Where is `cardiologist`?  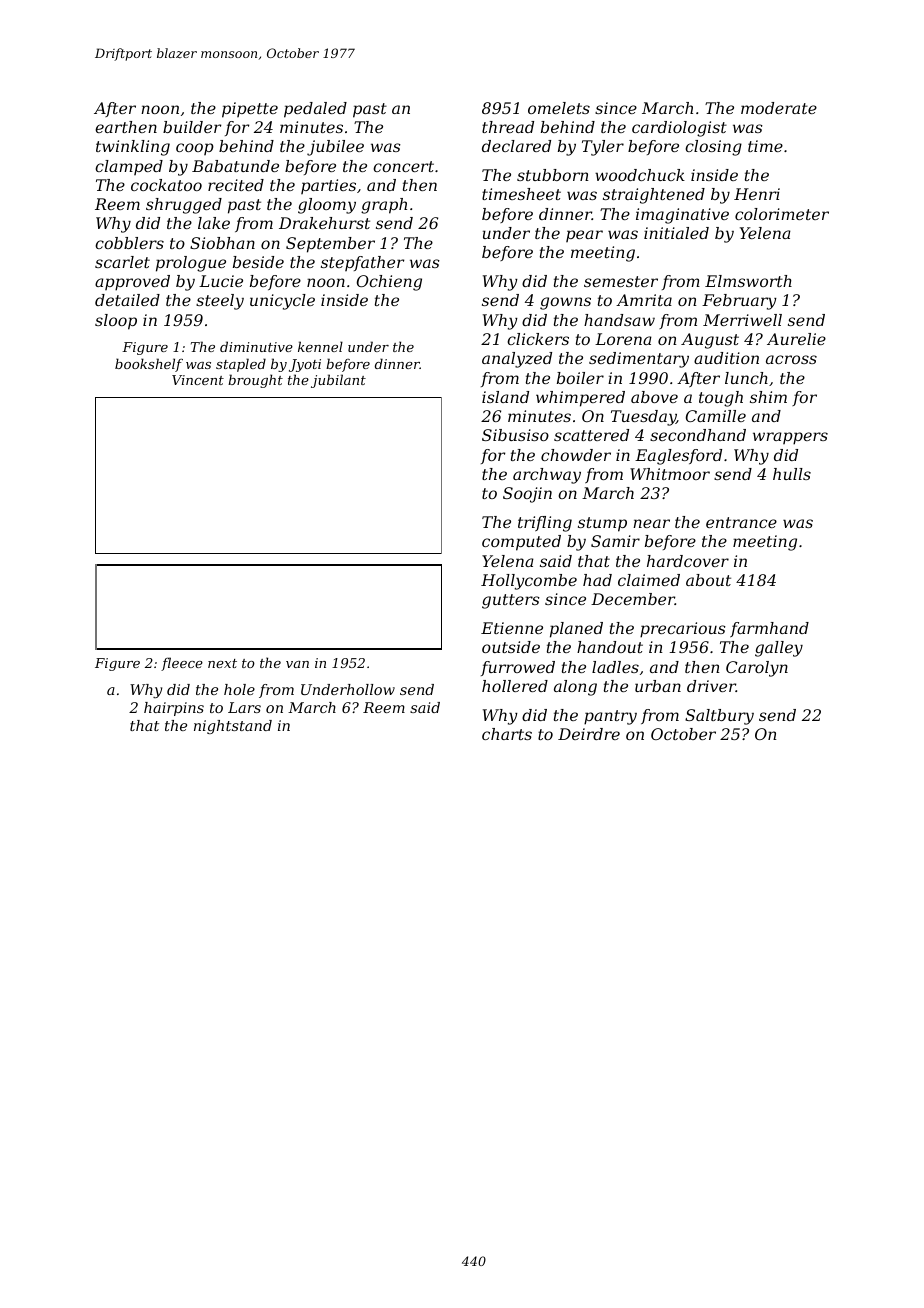 cardiologist is located at coordinates (679, 129).
